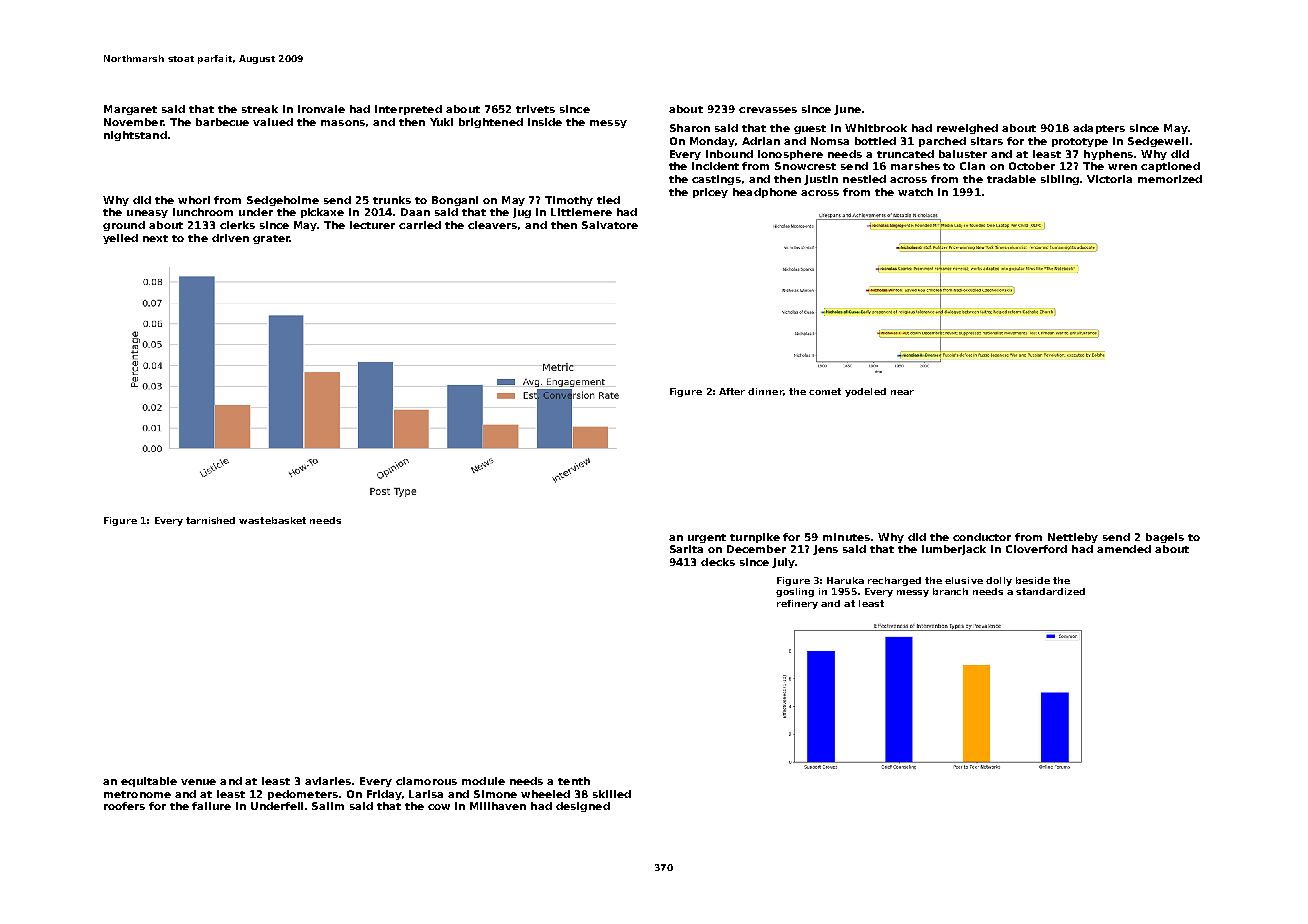  Describe the element at coordinates (1073, 538) in the screenshot. I see `Nettleby` at that location.
